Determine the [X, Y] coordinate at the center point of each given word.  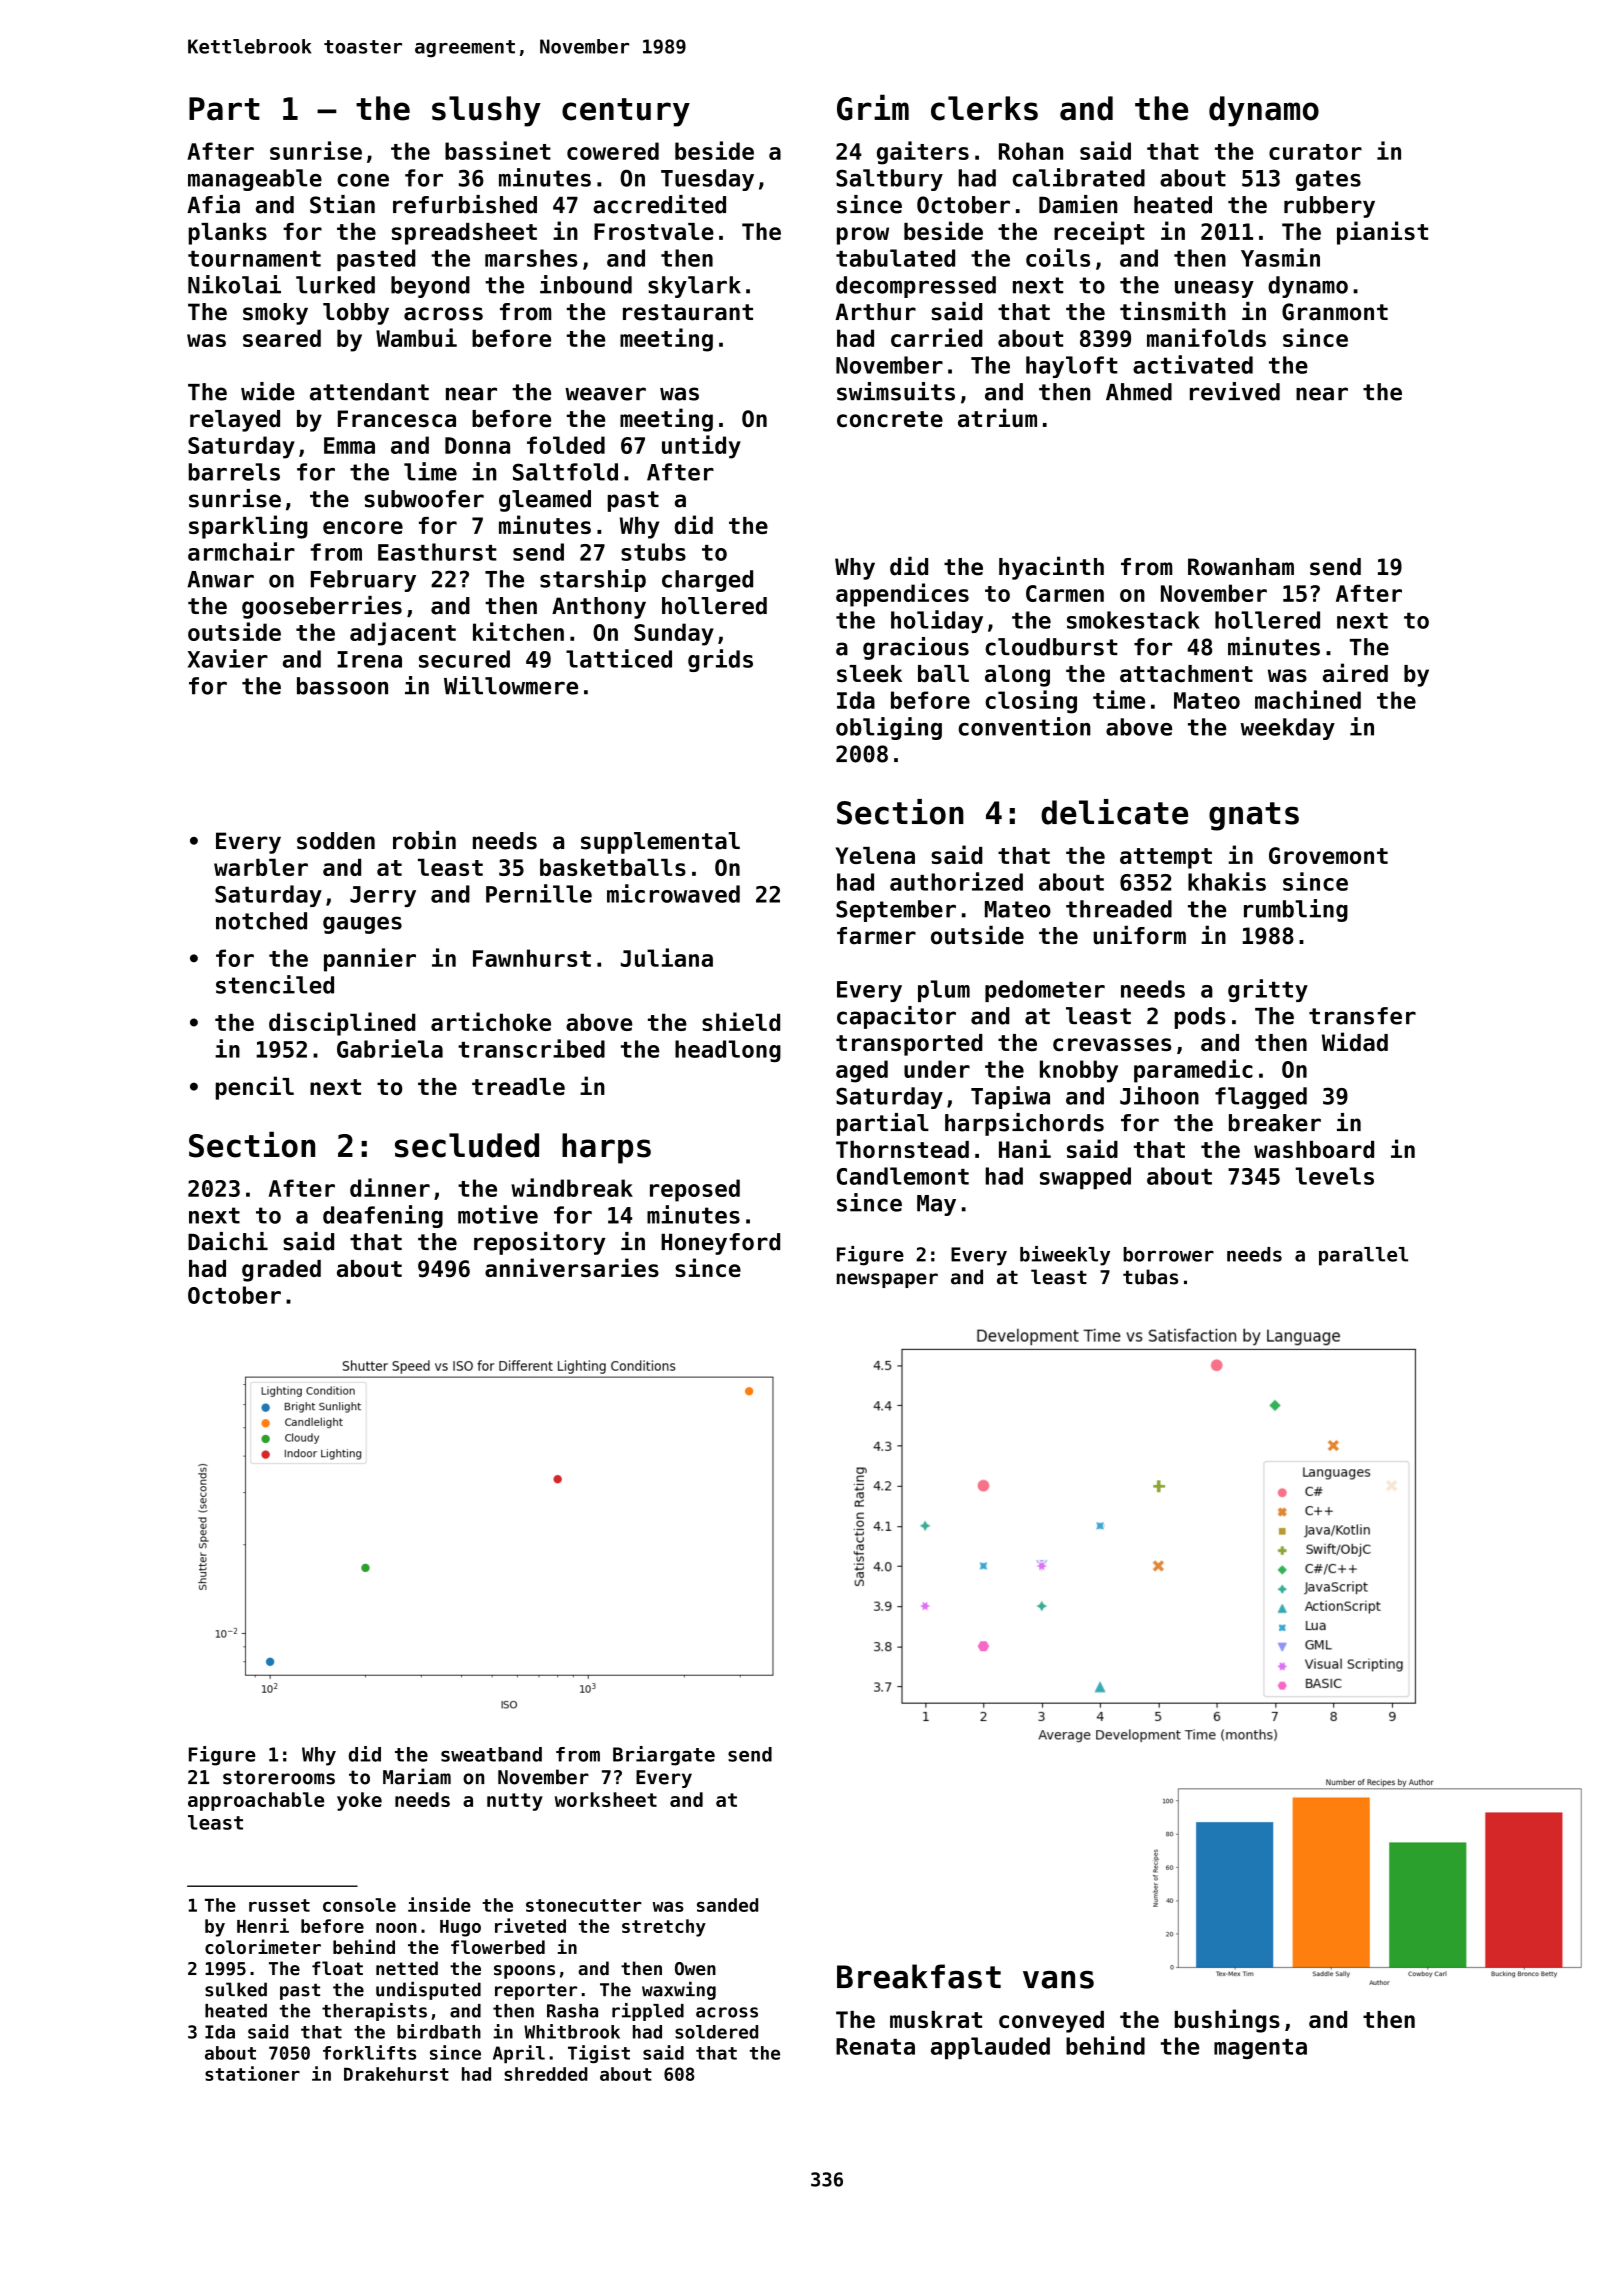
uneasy [1214, 289]
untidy [701, 447]
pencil [255, 1088]
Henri [263, 1925]
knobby [1079, 1071]
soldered [716, 2032]
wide [268, 391]
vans [1058, 1980]
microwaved [673, 893]
